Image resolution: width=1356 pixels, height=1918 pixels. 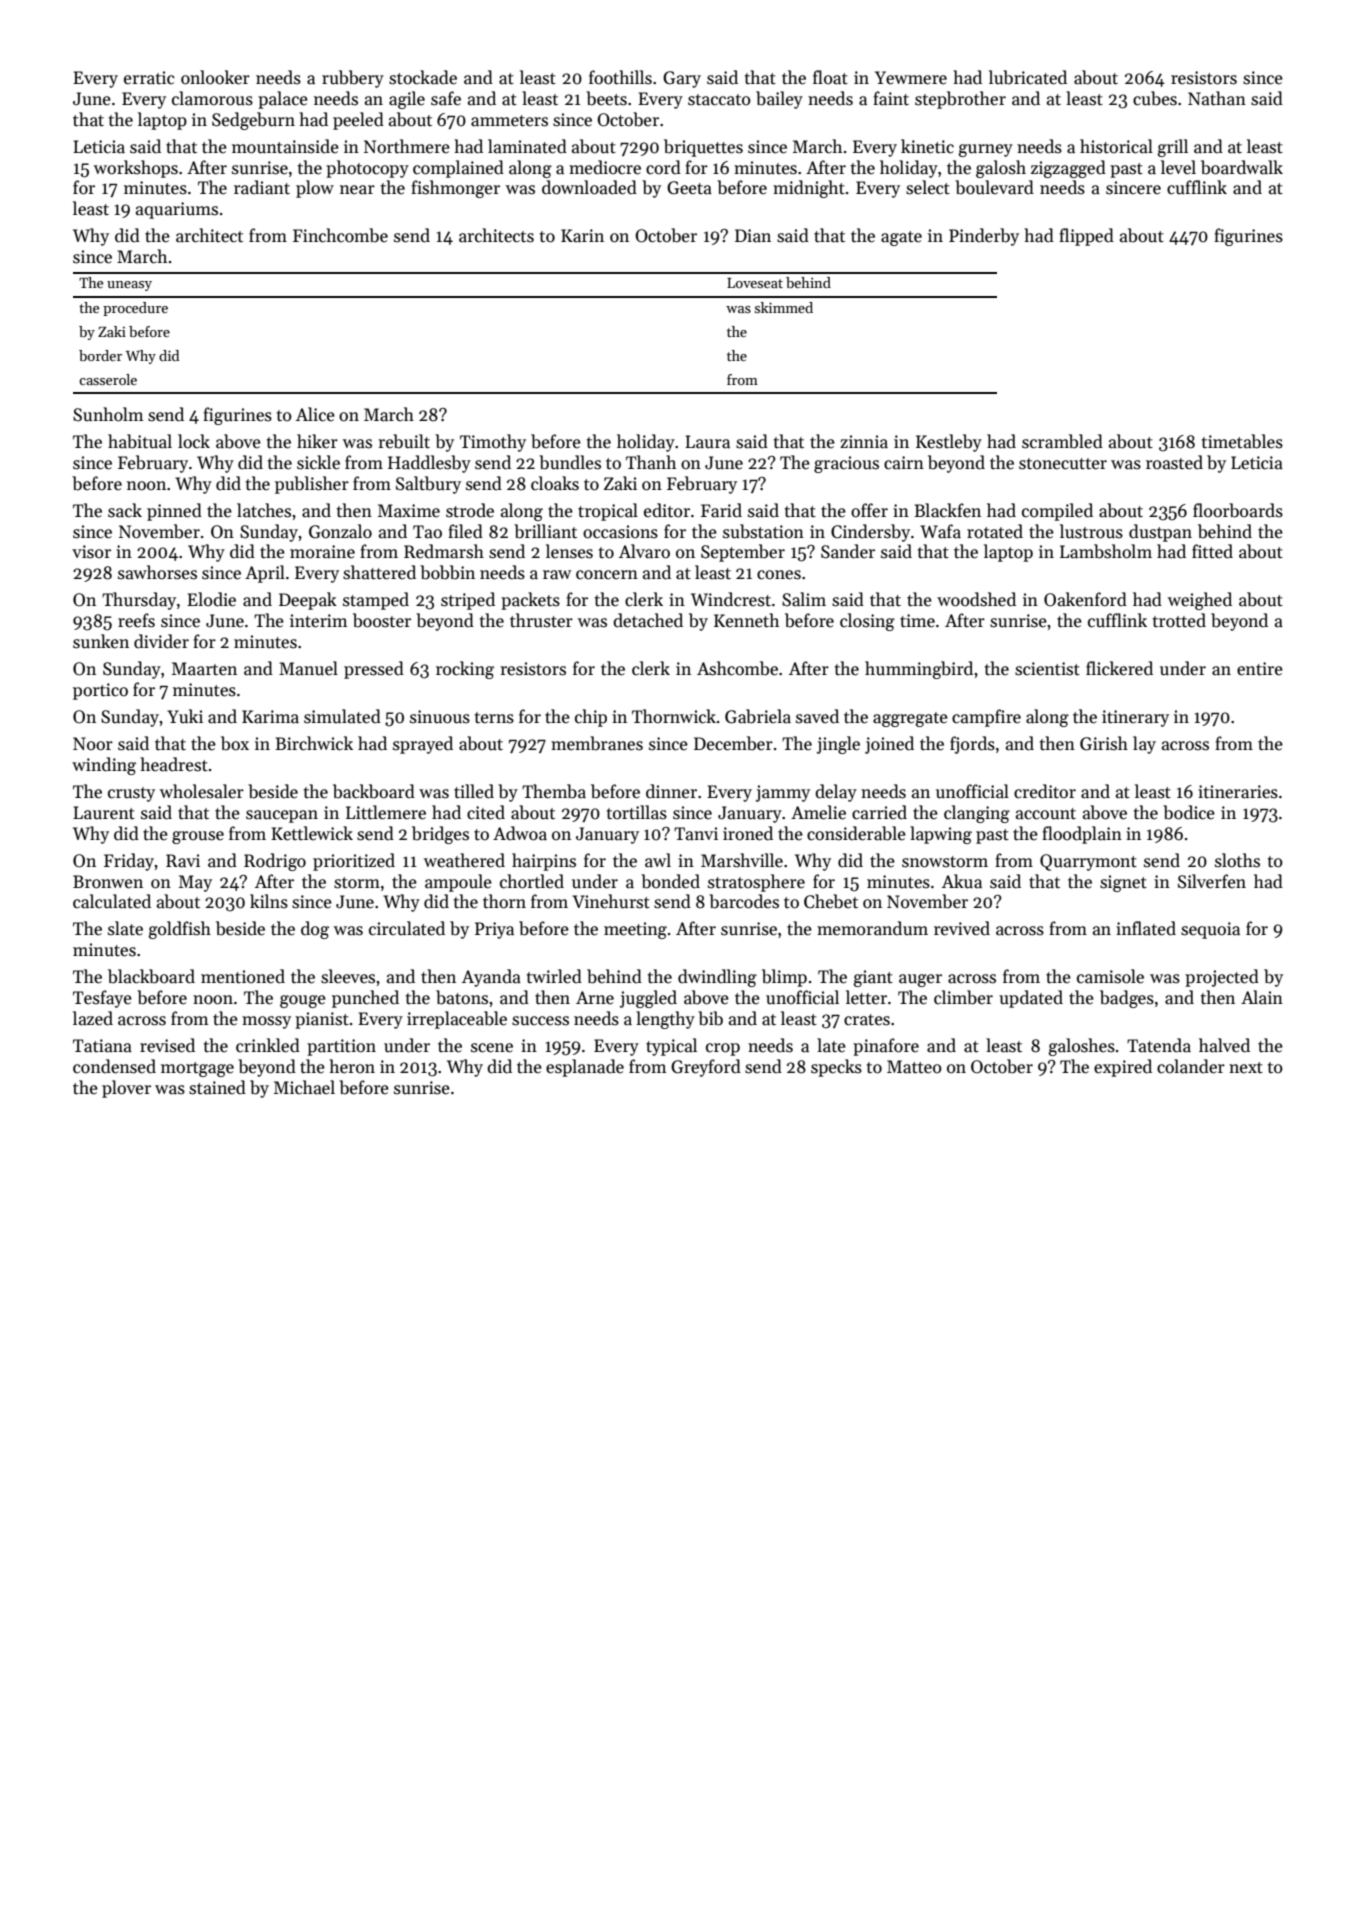 I want to click on gracious, so click(x=846, y=464).
